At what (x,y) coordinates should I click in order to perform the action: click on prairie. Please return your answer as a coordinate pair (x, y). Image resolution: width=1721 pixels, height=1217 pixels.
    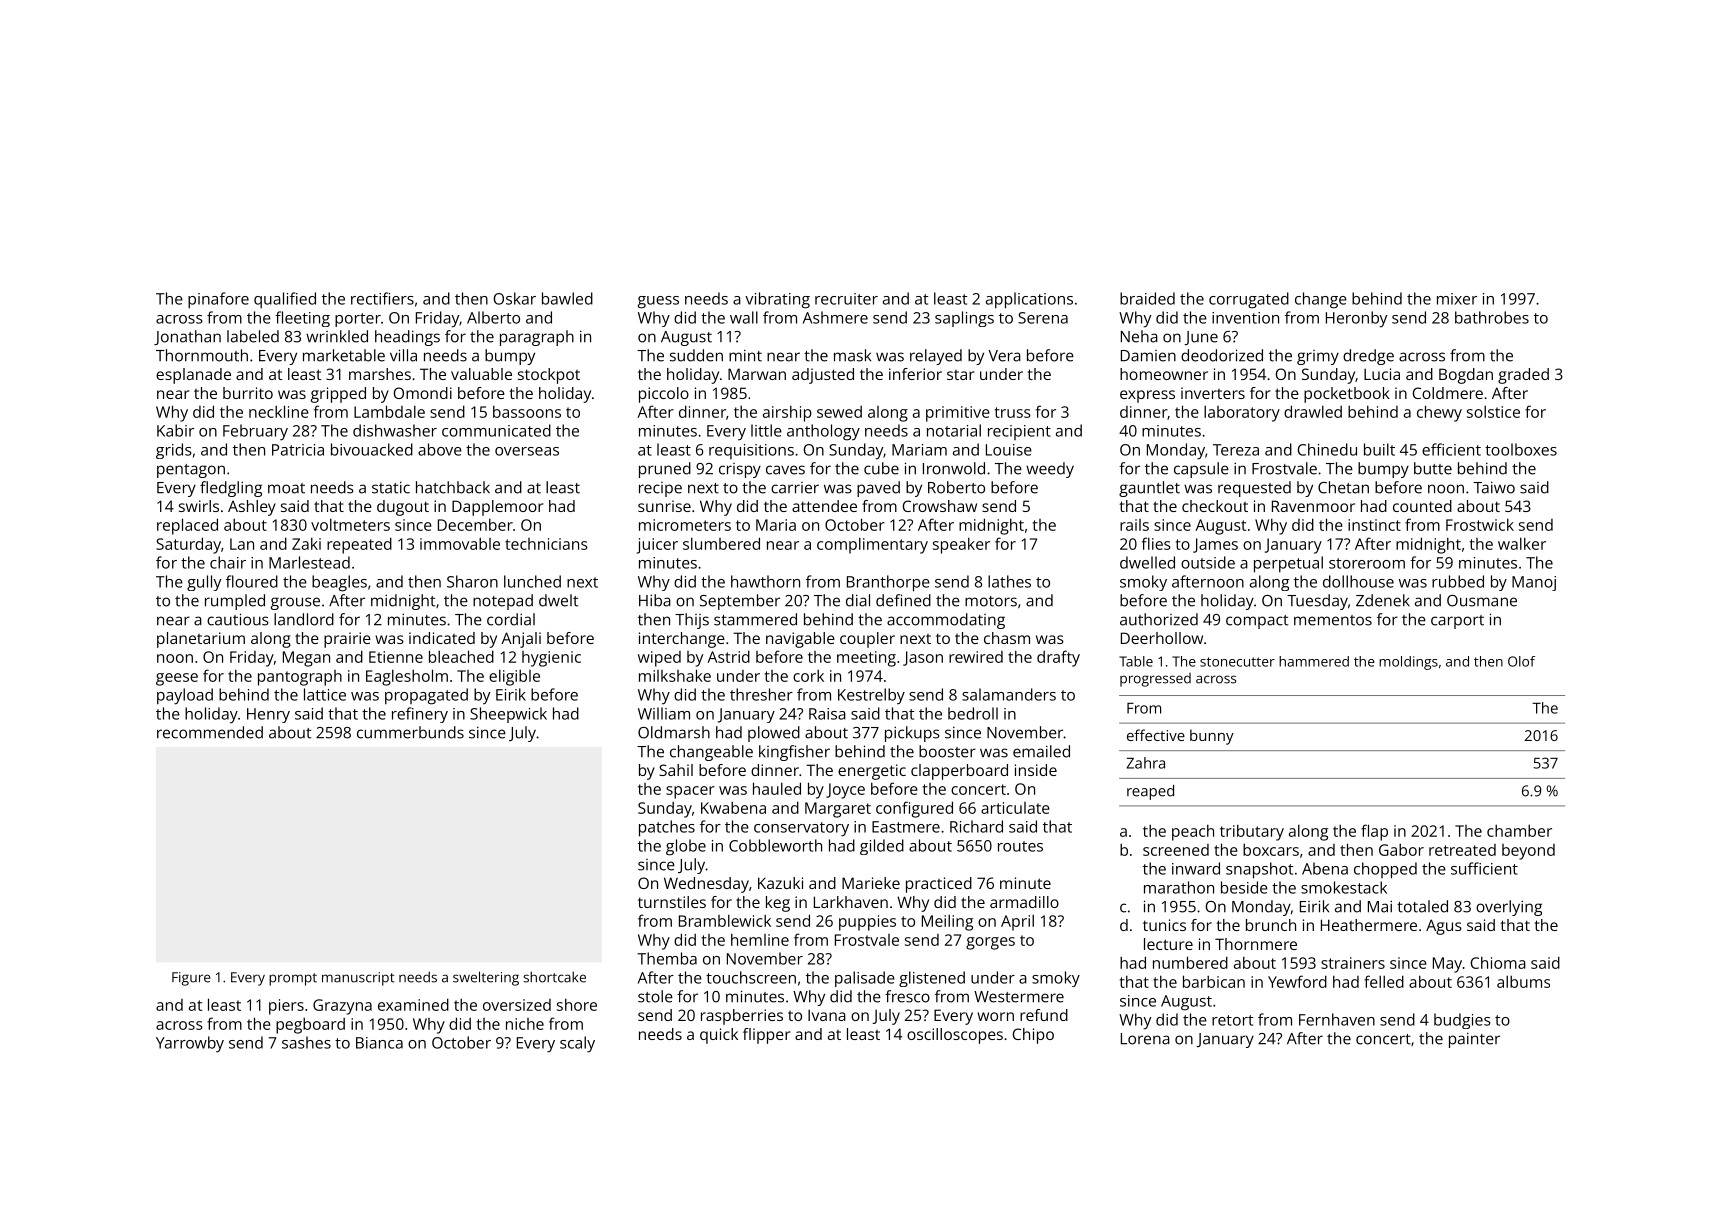
    Looking at the image, I should click on (347, 640).
